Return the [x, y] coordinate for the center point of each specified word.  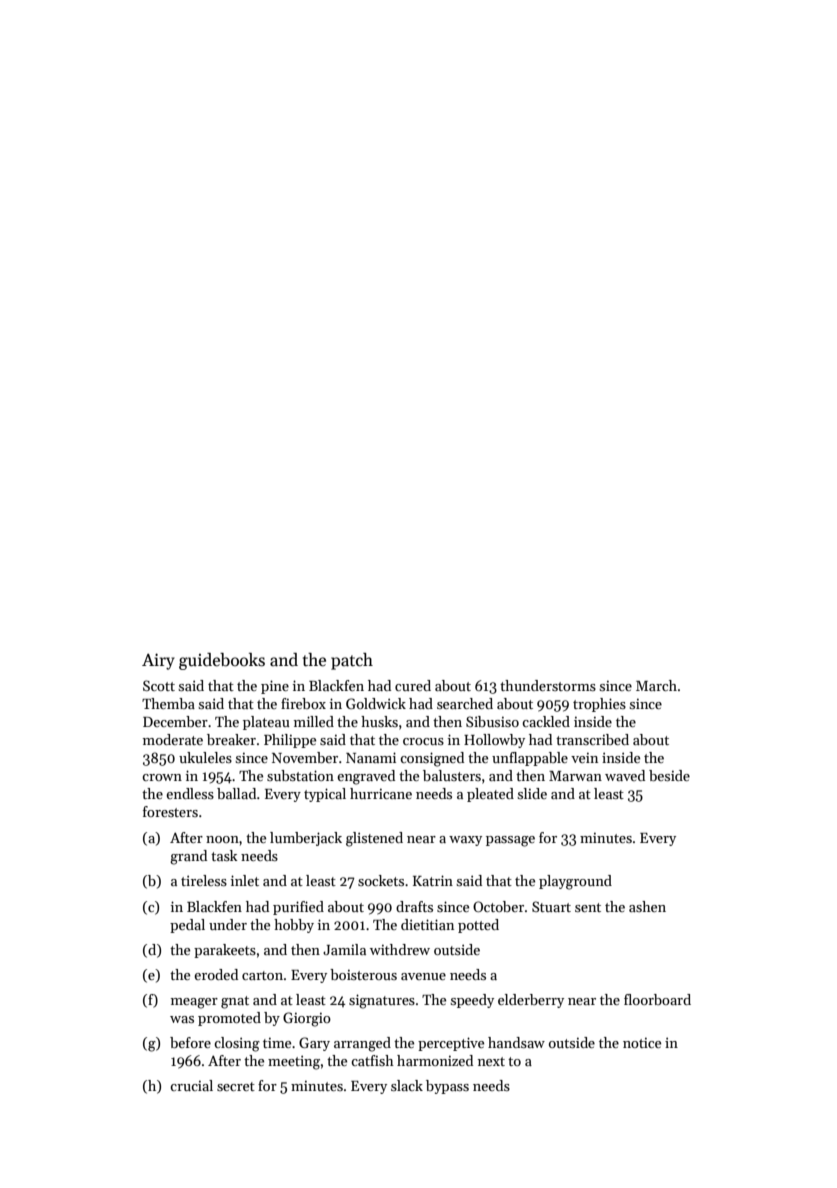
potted [478, 926]
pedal [187, 926]
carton [262, 975]
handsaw [516, 1042]
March [656, 685]
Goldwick [376, 703]
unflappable [530, 759]
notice [642, 1042]
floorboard [657, 999]
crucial [191, 1085]
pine [275, 687]
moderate [173, 739]
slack [407, 1085]
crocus [423, 741]
